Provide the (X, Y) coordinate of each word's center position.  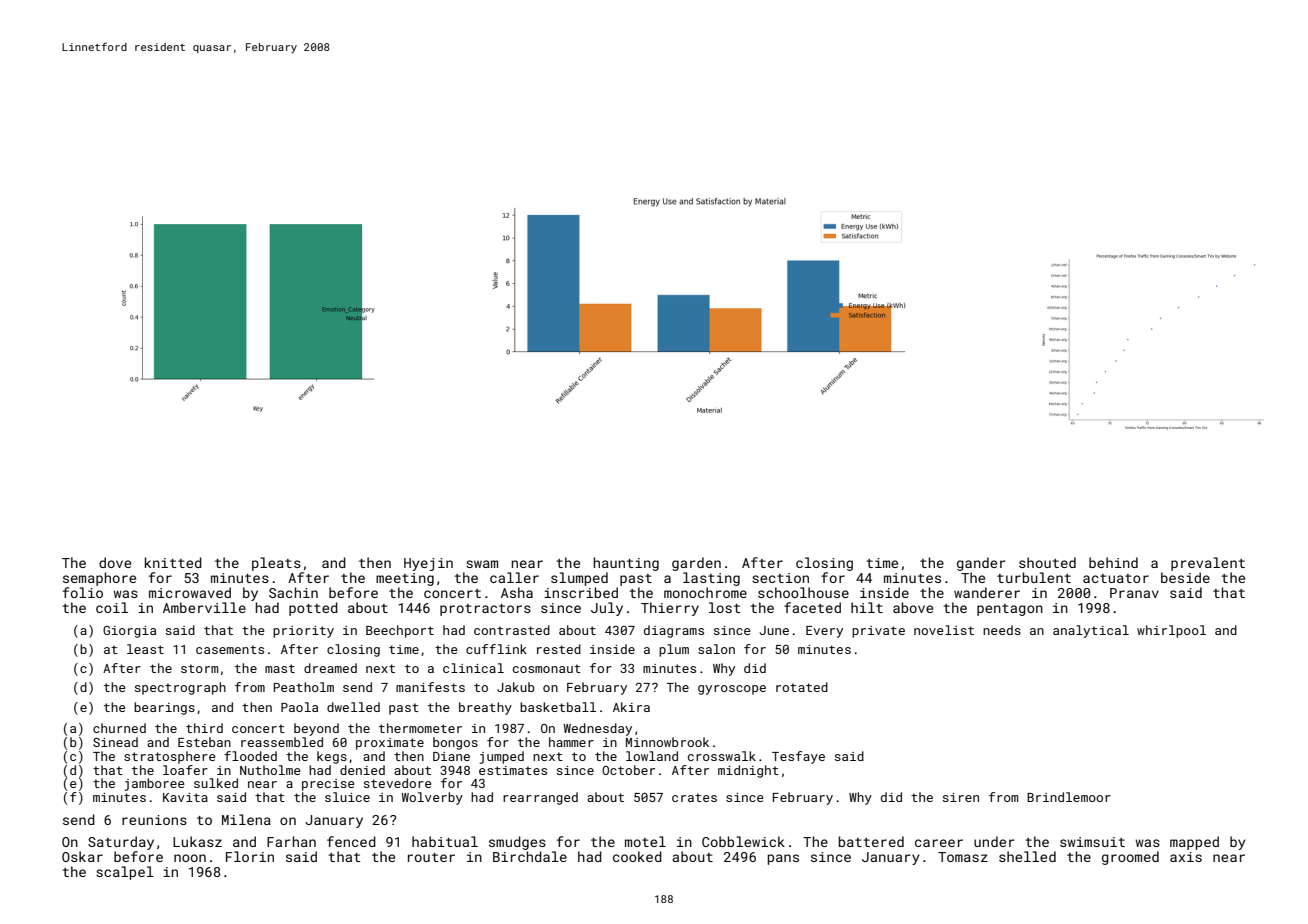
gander (981, 564)
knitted (173, 562)
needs (1002, 630)
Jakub (516, 687)
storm (199, 668)
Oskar (82, 856)
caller (514, 577)
